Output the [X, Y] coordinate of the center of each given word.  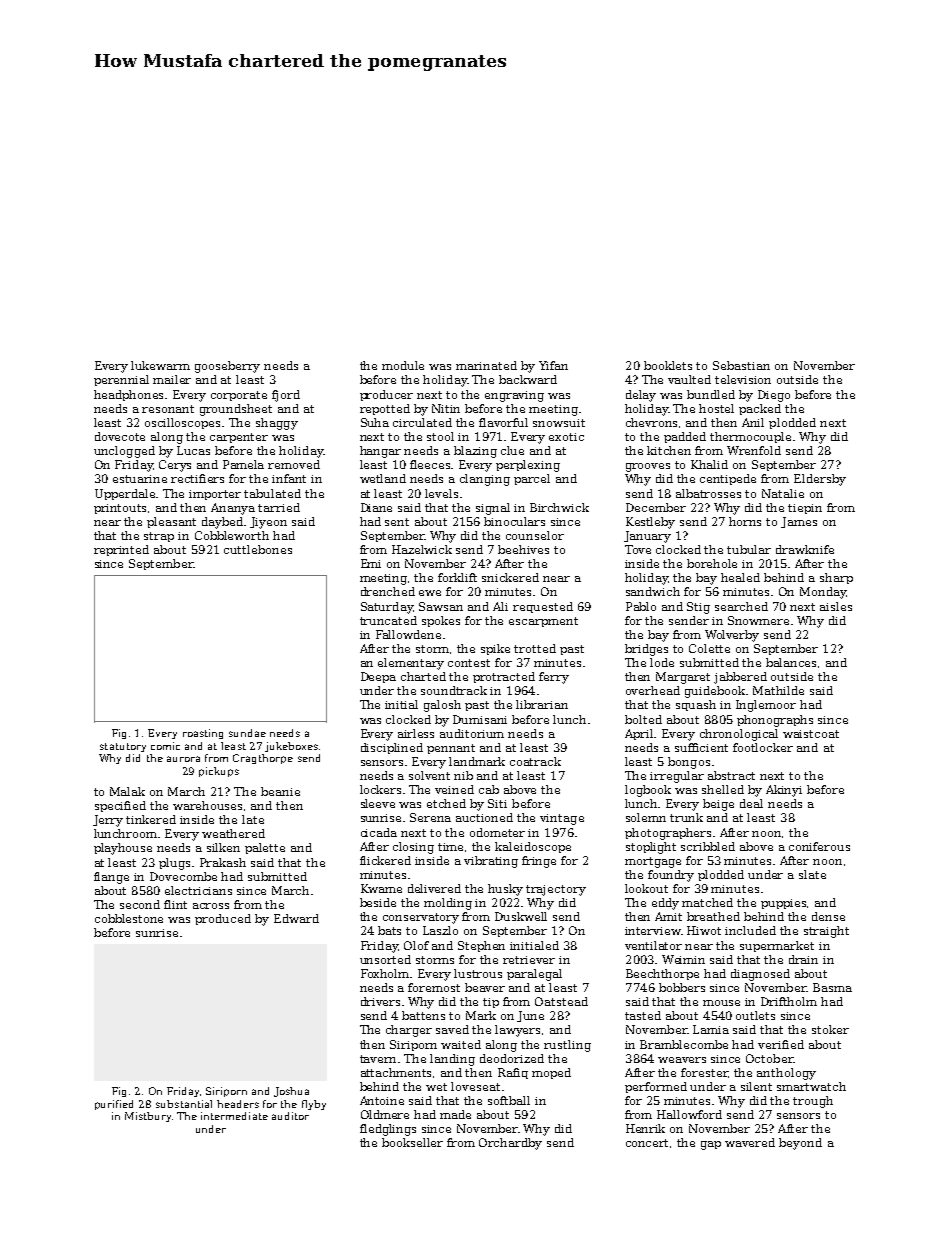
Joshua [291, 1092]
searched [741, 606]
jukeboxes [291, 747]
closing [413, 848]
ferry [554, 678]
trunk [686, 817]
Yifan [553, 365]
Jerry [108, 821]
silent [756, 1086]
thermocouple [750, 437]
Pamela [243, 464]
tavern [378, 1059]
